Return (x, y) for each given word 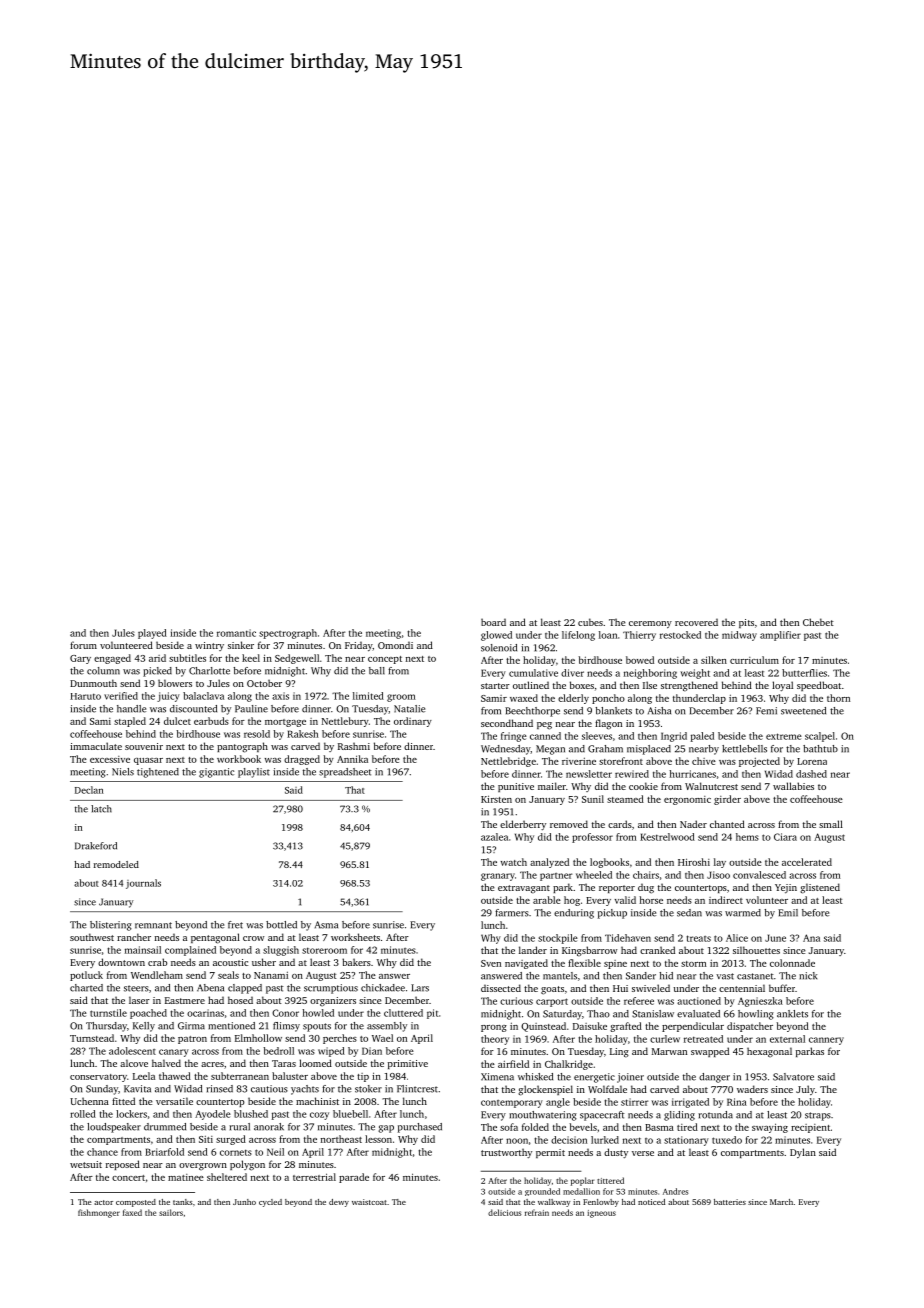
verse (643, 1153)
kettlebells (744, 749)
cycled (270, 1203)
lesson (378, 1139)
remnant (153, 925)
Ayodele (213, 1115)
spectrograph (288, 634)
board (493, 622)
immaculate (96, 746)
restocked (680, 635)
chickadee (383, 988)
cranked (657, 950)
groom (401, 698)
